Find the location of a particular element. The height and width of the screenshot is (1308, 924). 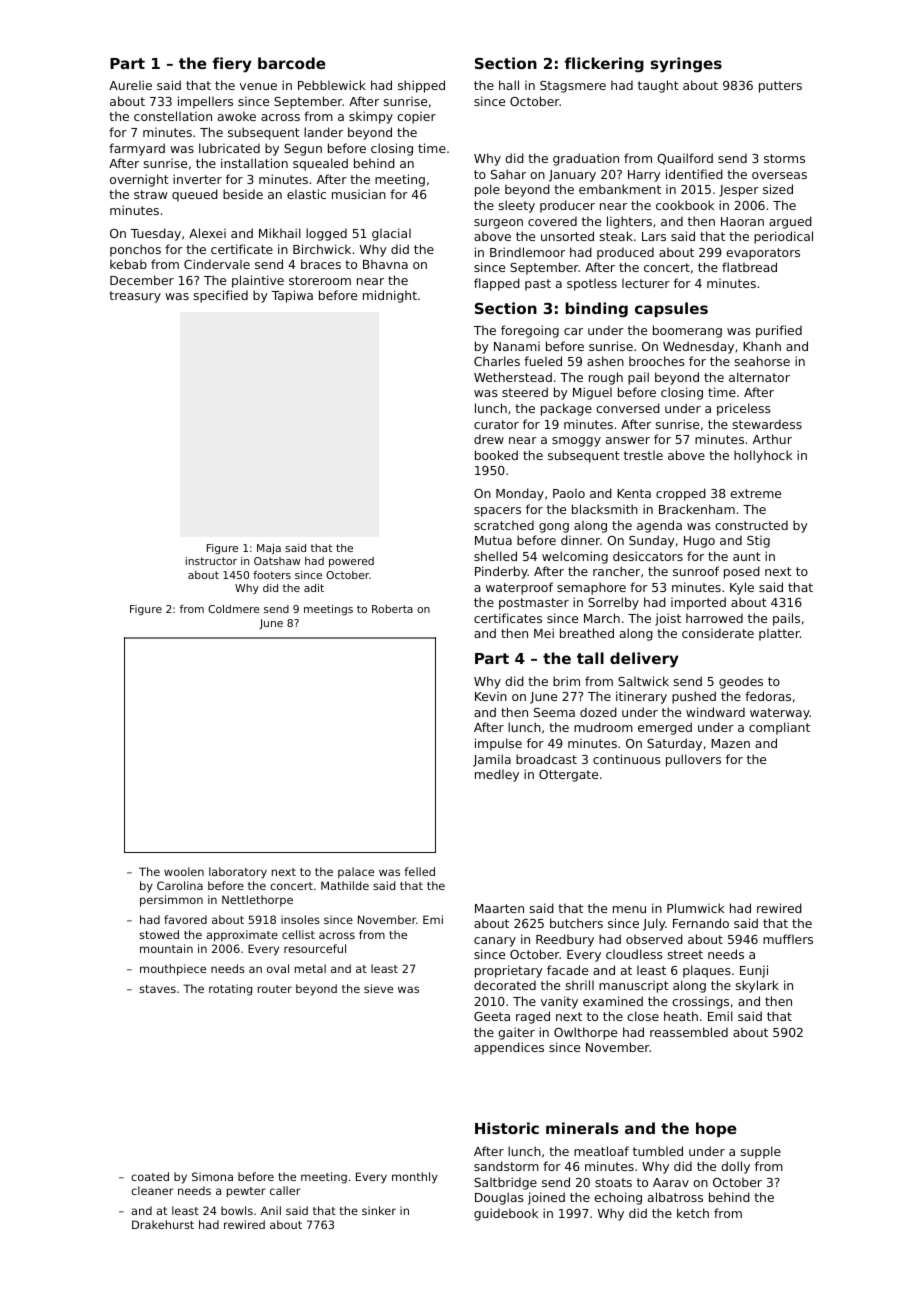

bowls is located at coordinates (237, 1210).
